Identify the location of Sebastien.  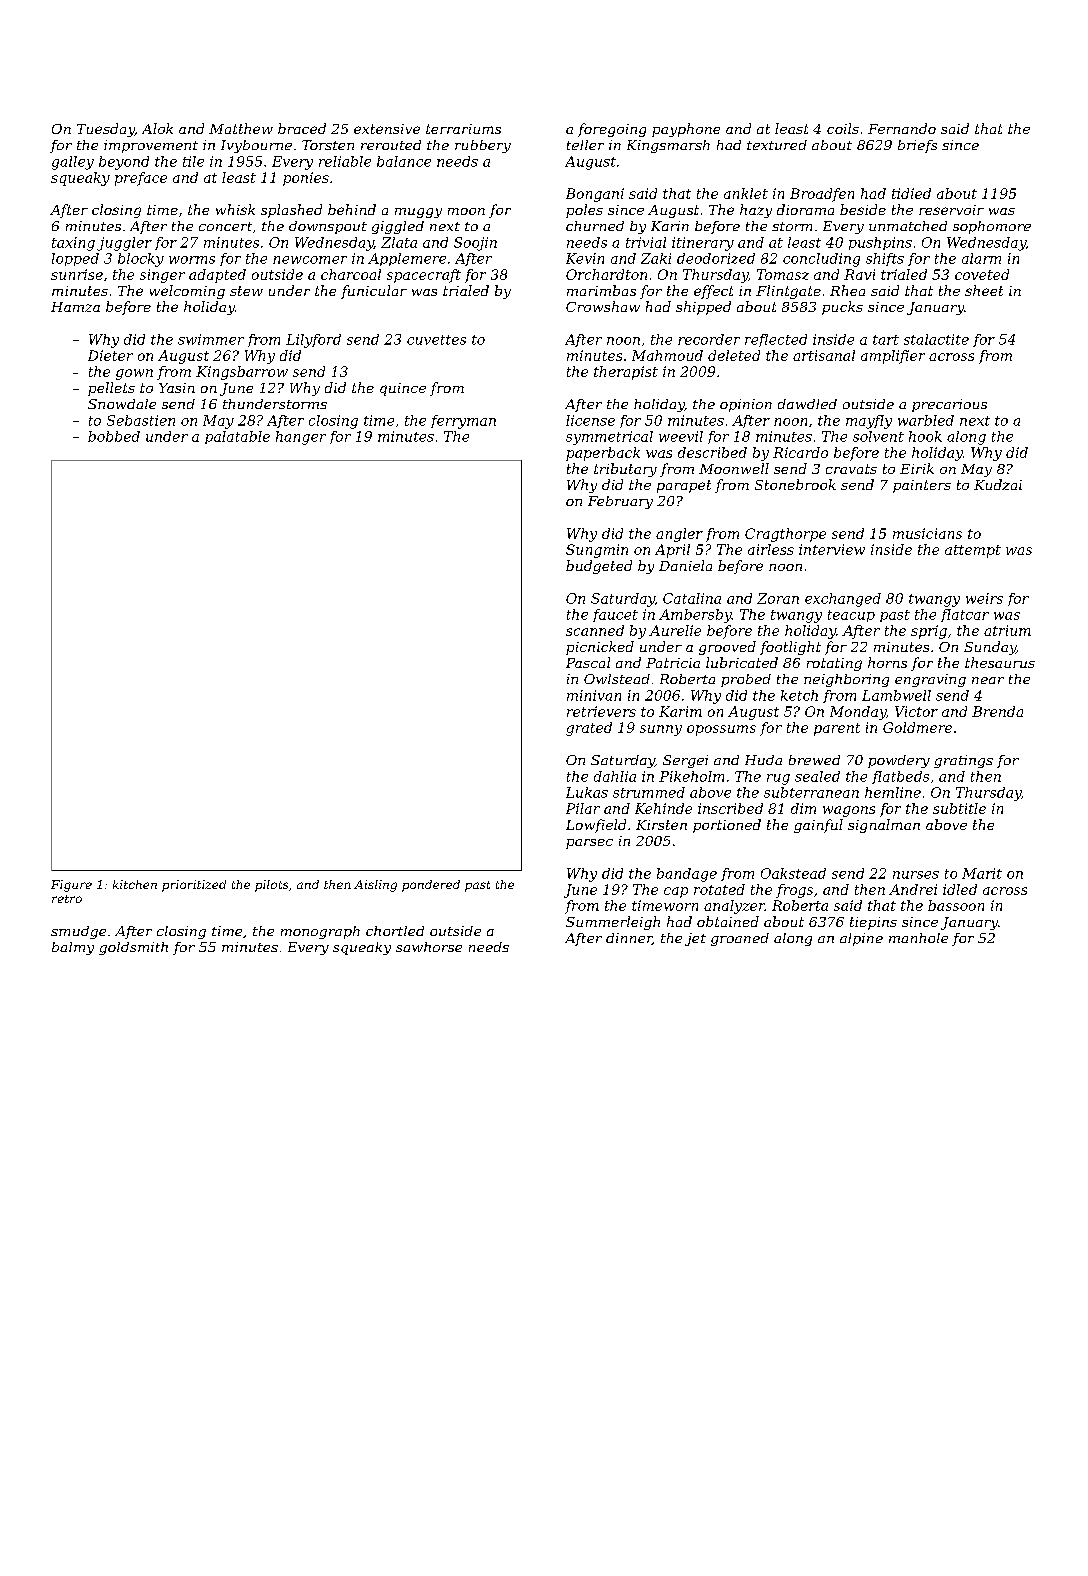
(141, 420).
